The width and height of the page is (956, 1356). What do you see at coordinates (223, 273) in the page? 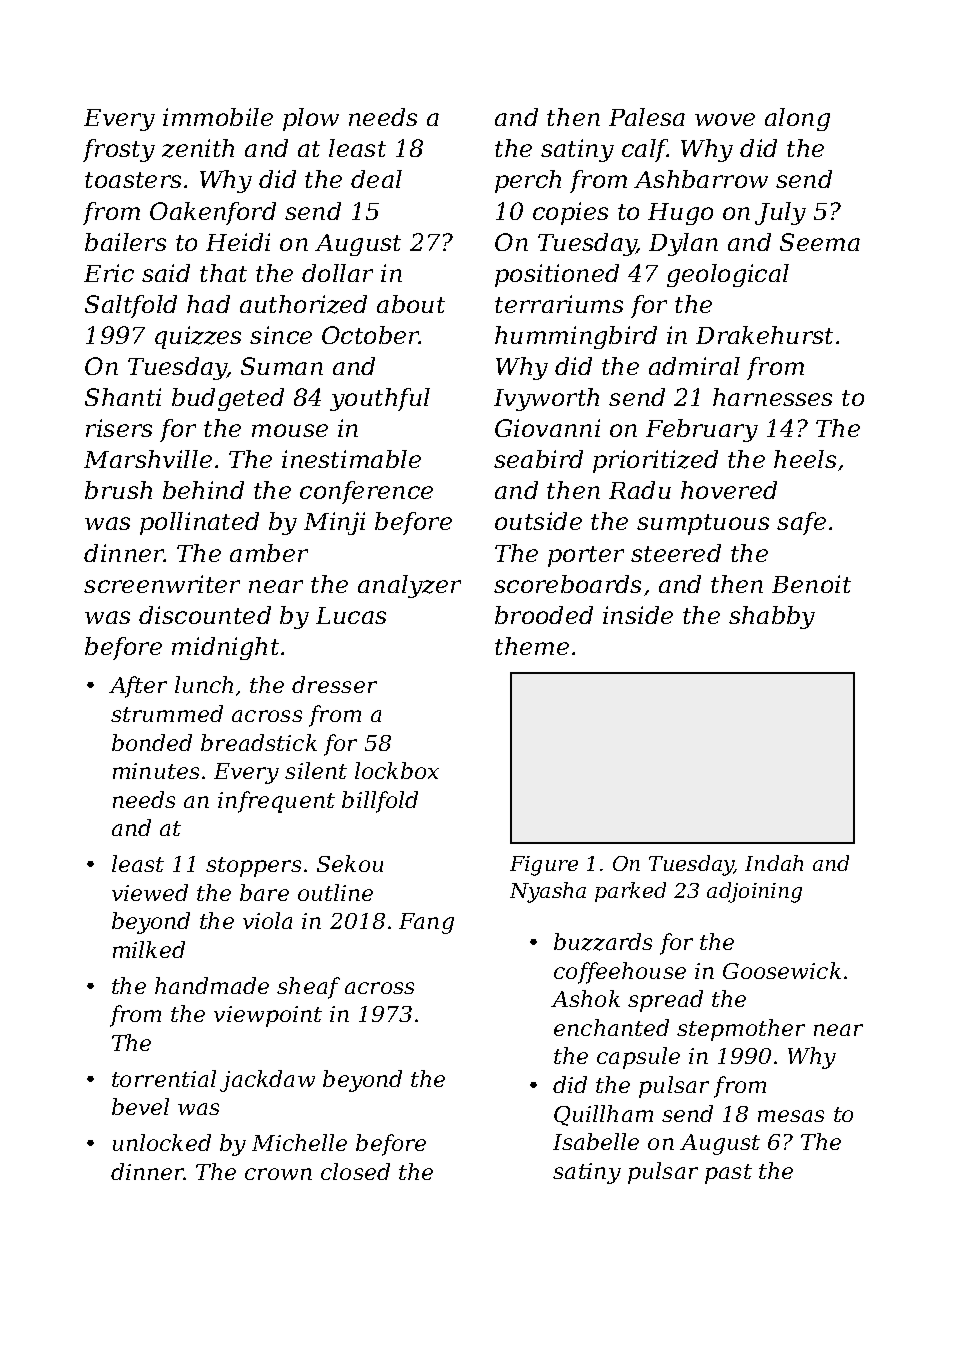
I see `that` at bounding box center [223, 273].
